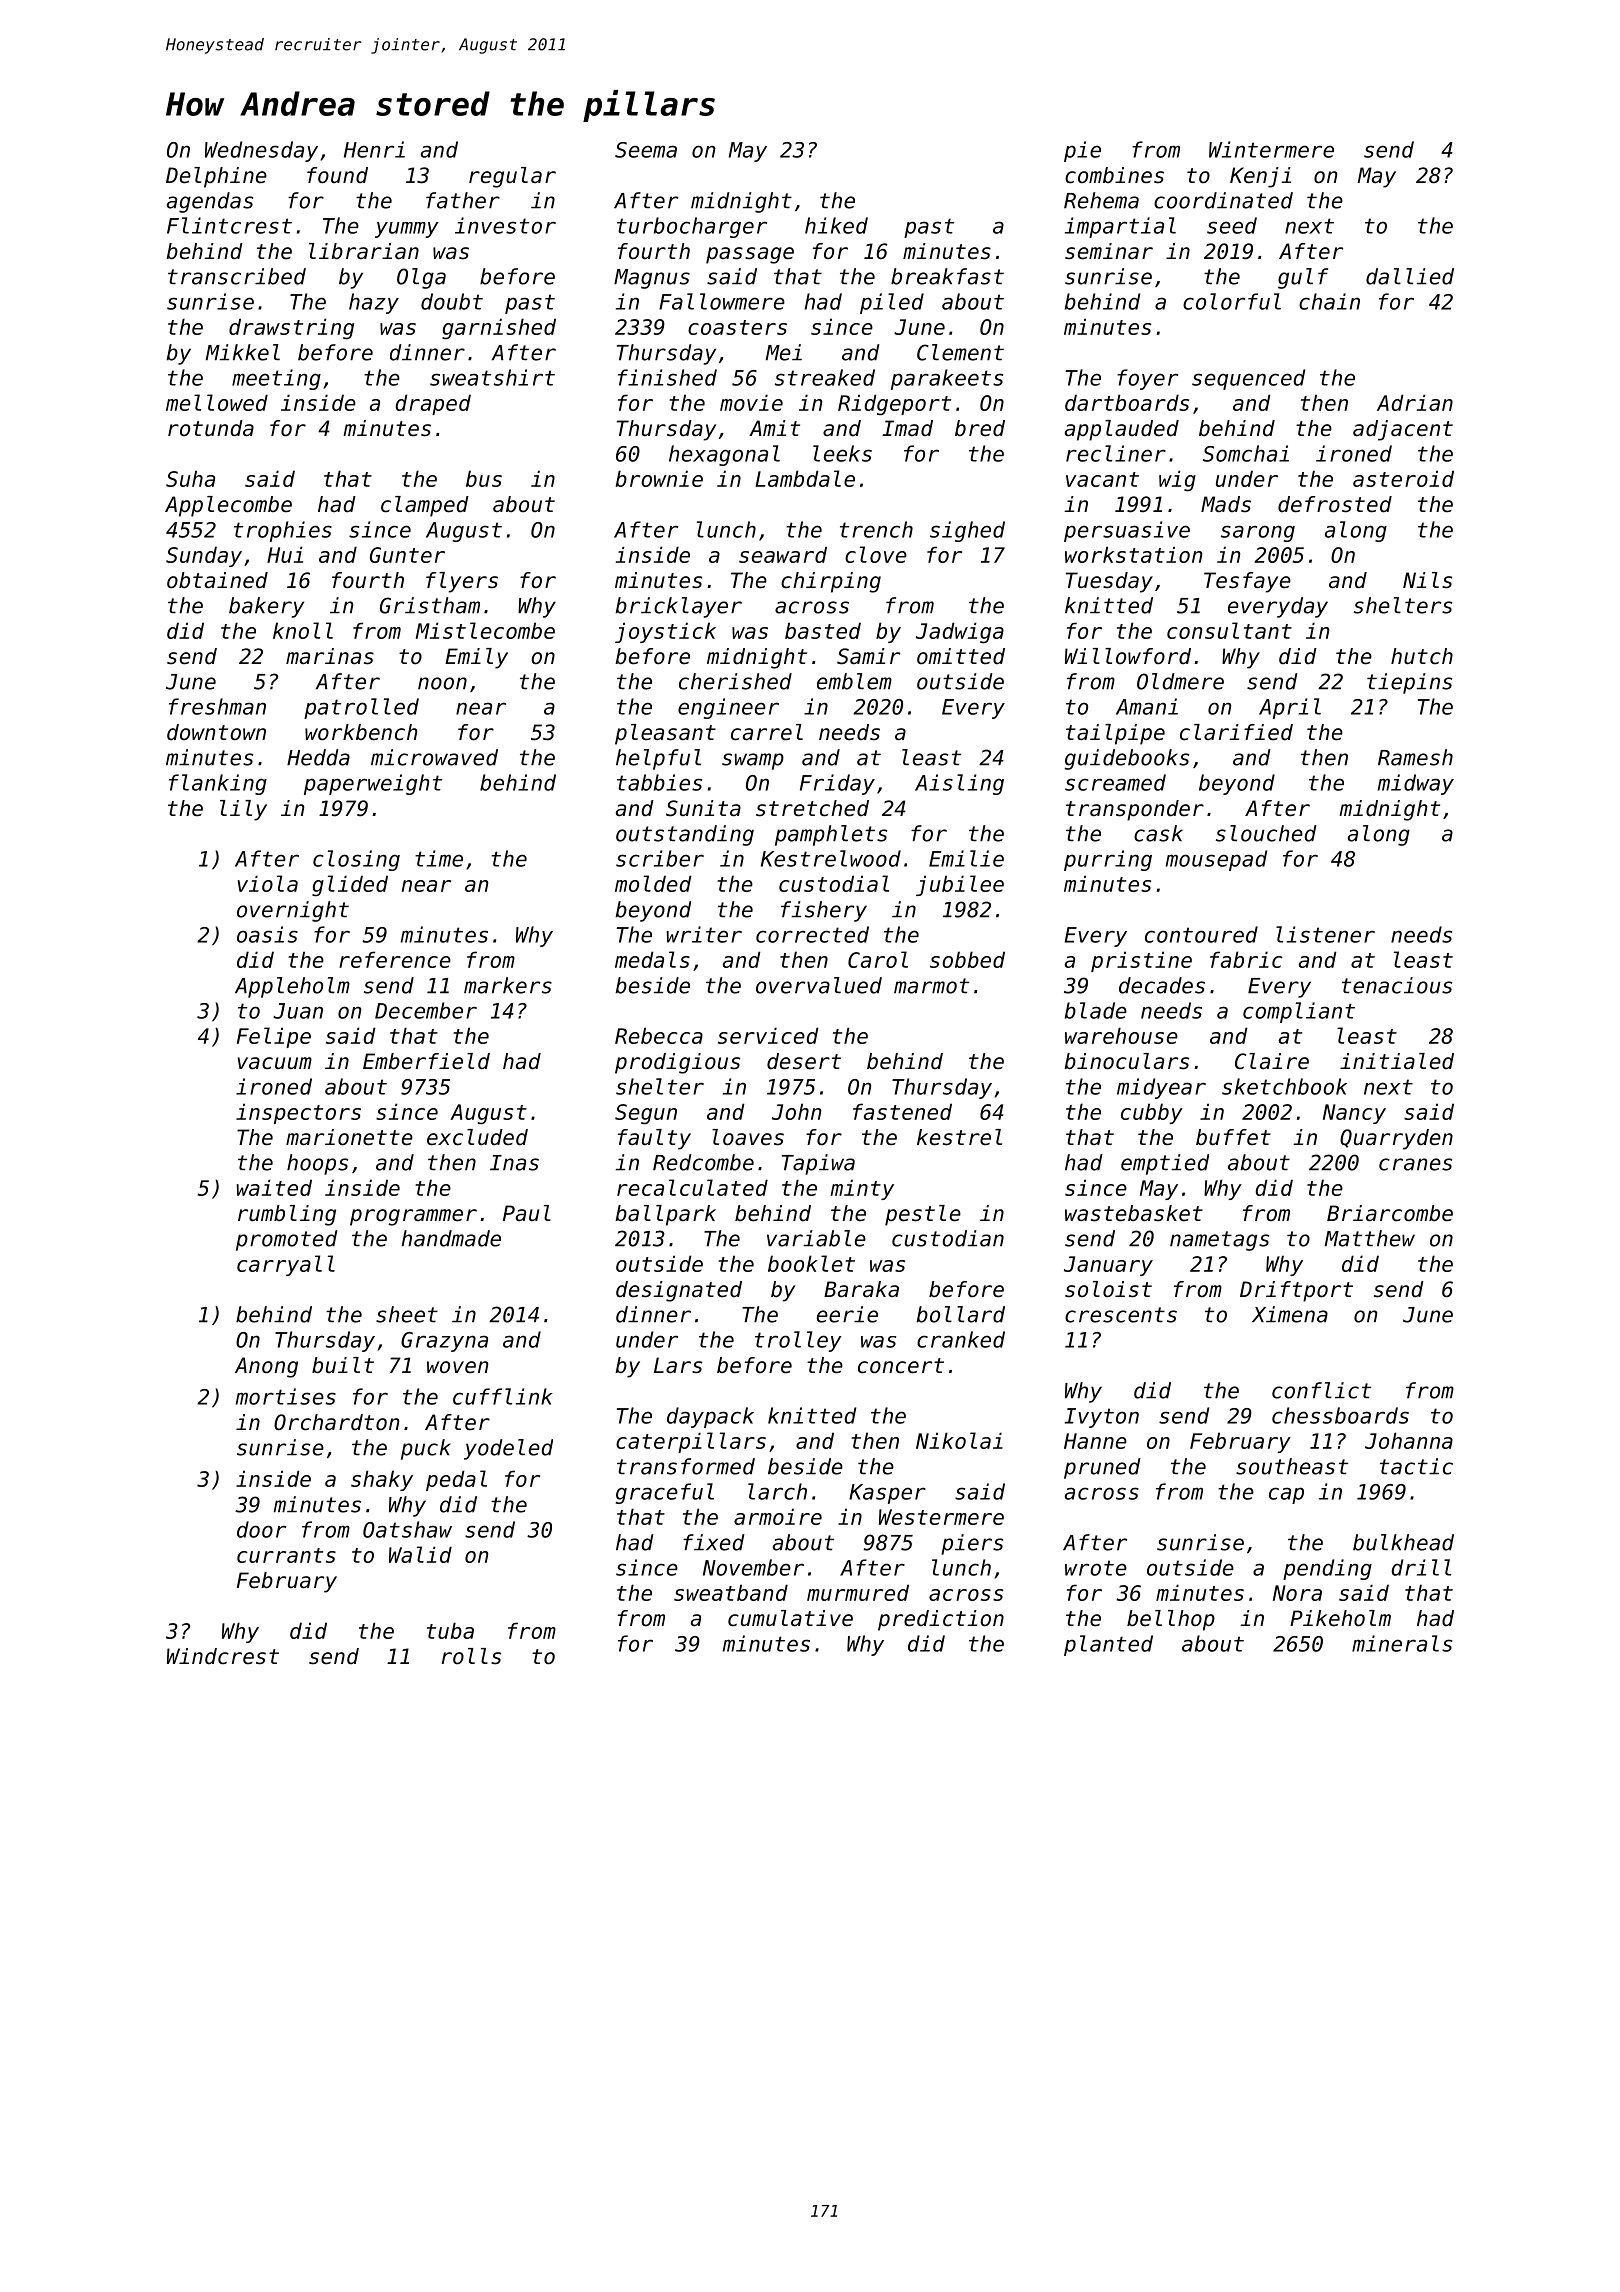  What do you see at coordinates (421, 278) in the screenshot?
I see `Olga` at bounding box center [421, 278].
